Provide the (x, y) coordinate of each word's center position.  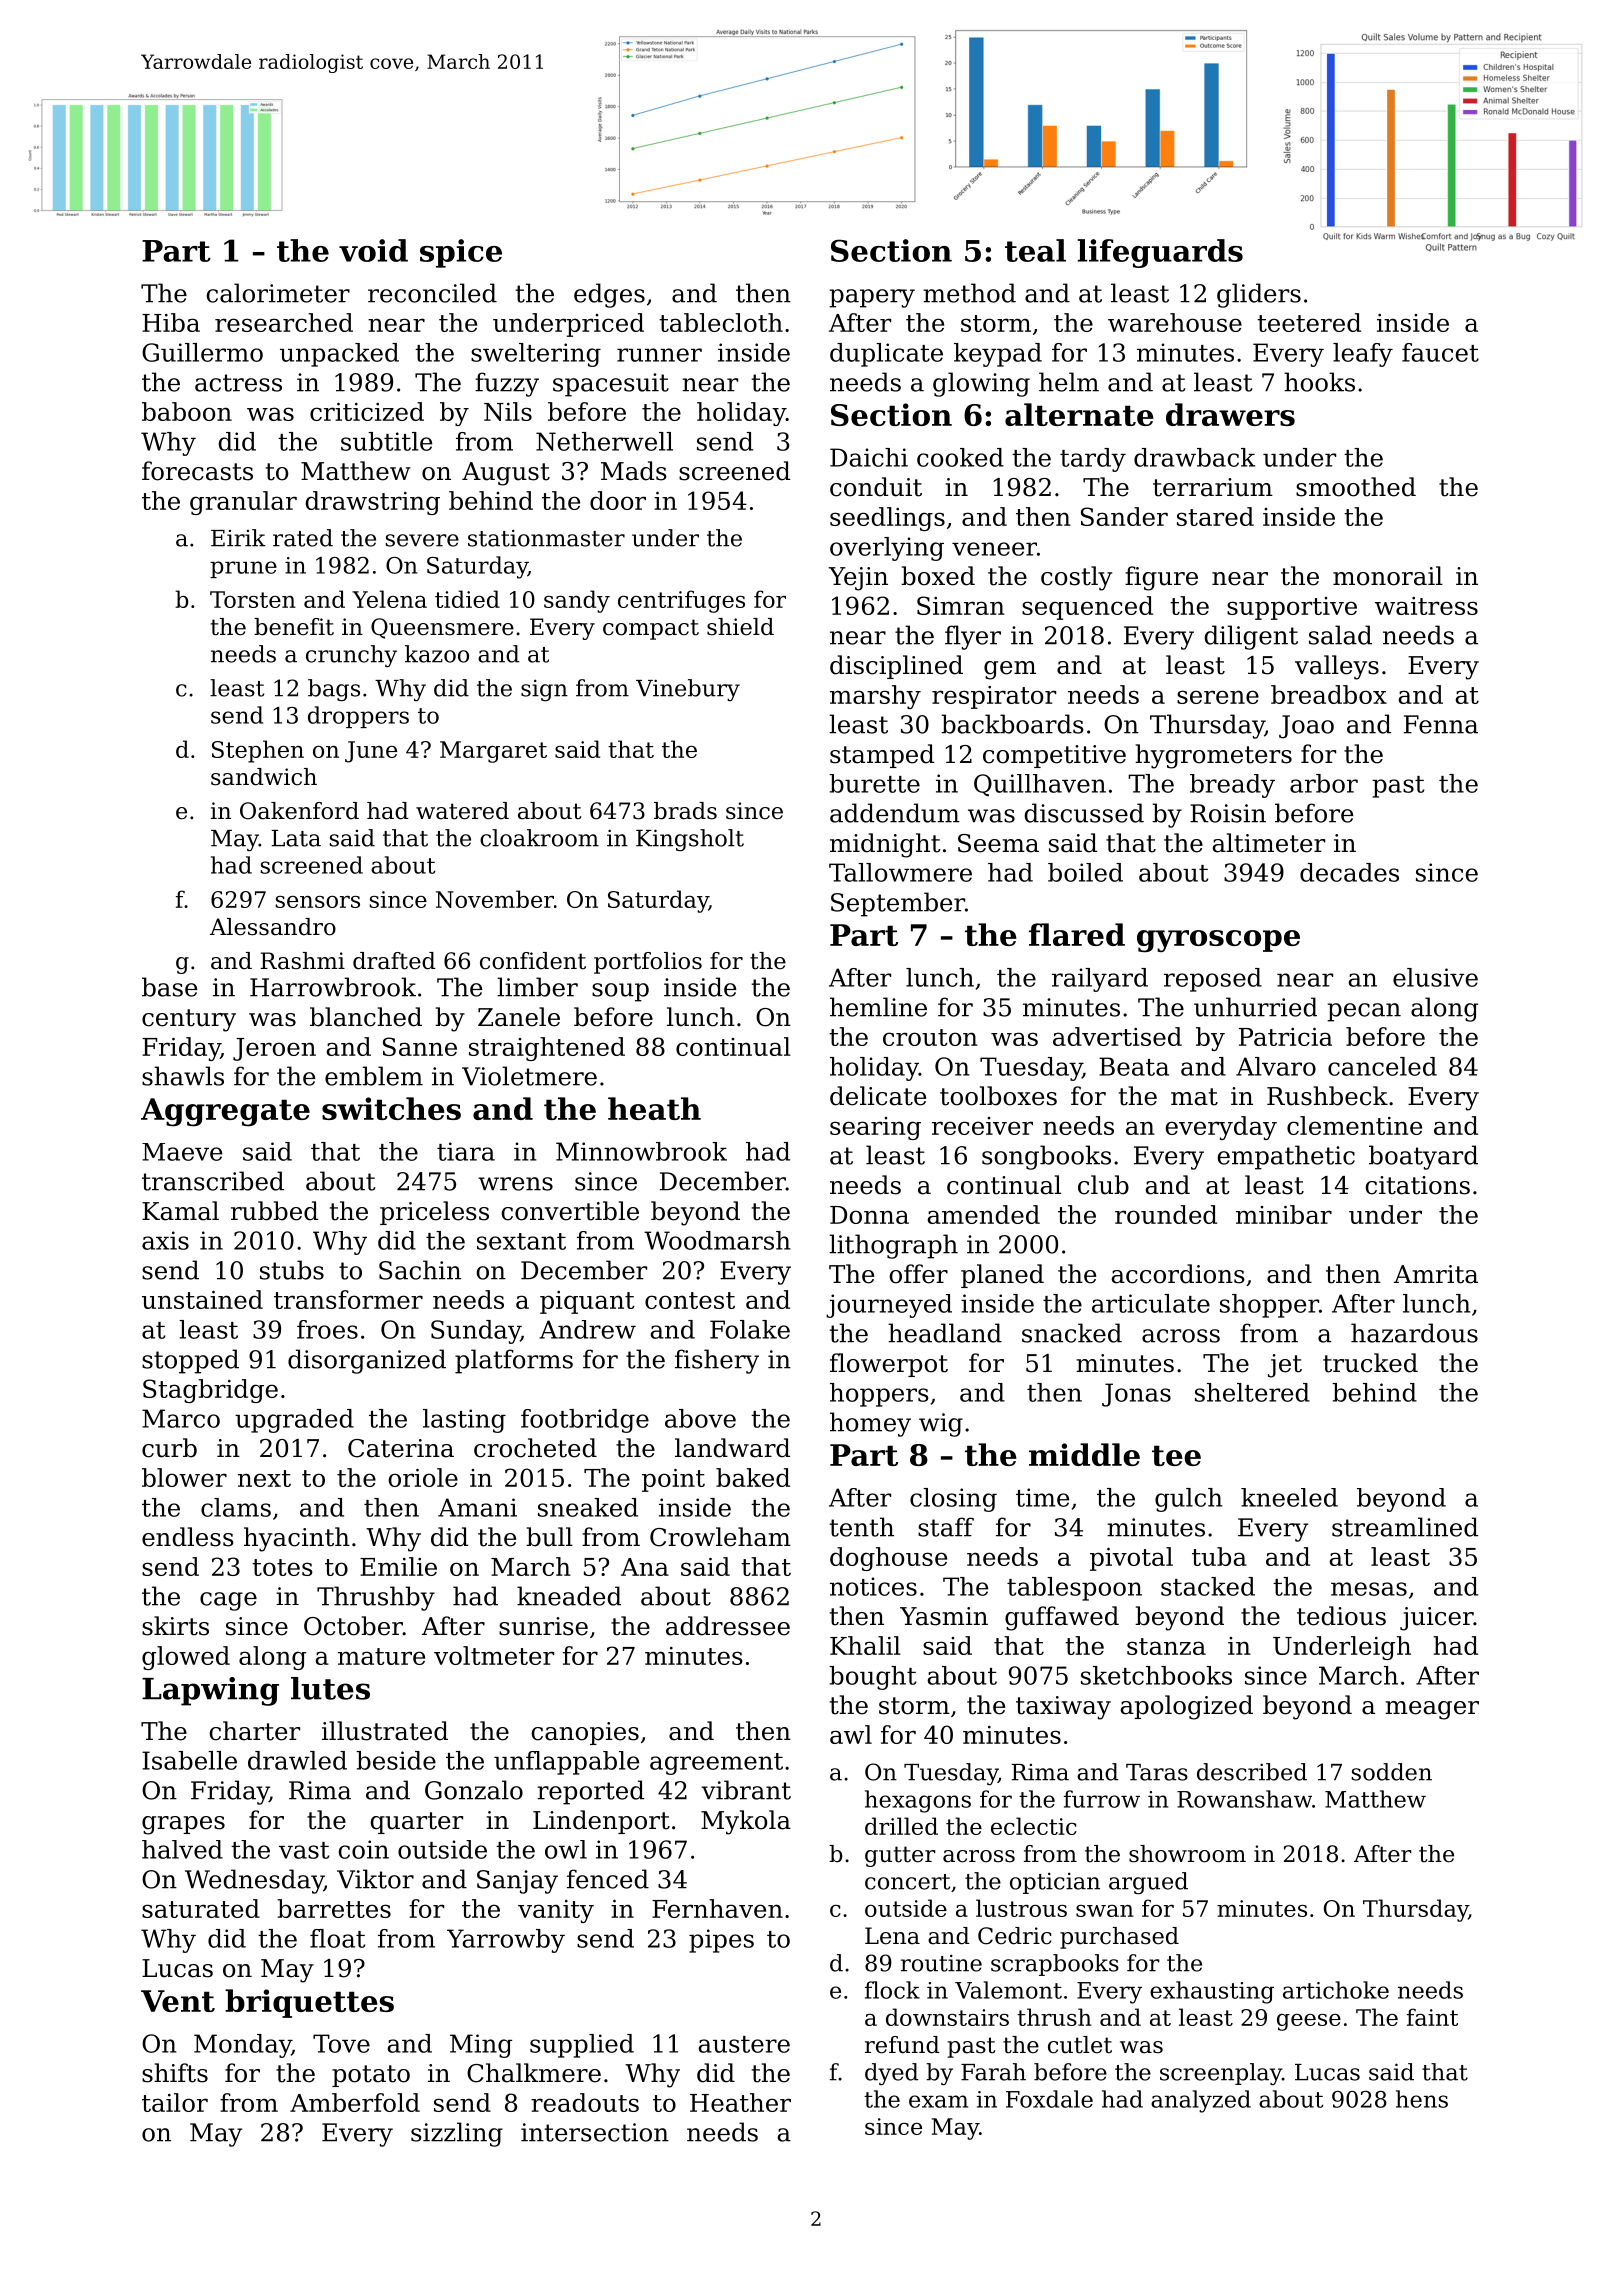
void (373, 250)
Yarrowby (506, 1941)
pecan (1364, 1012)
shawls (183, 1076)
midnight (885, 845)
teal (1035, 250)
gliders (1259, 295)
